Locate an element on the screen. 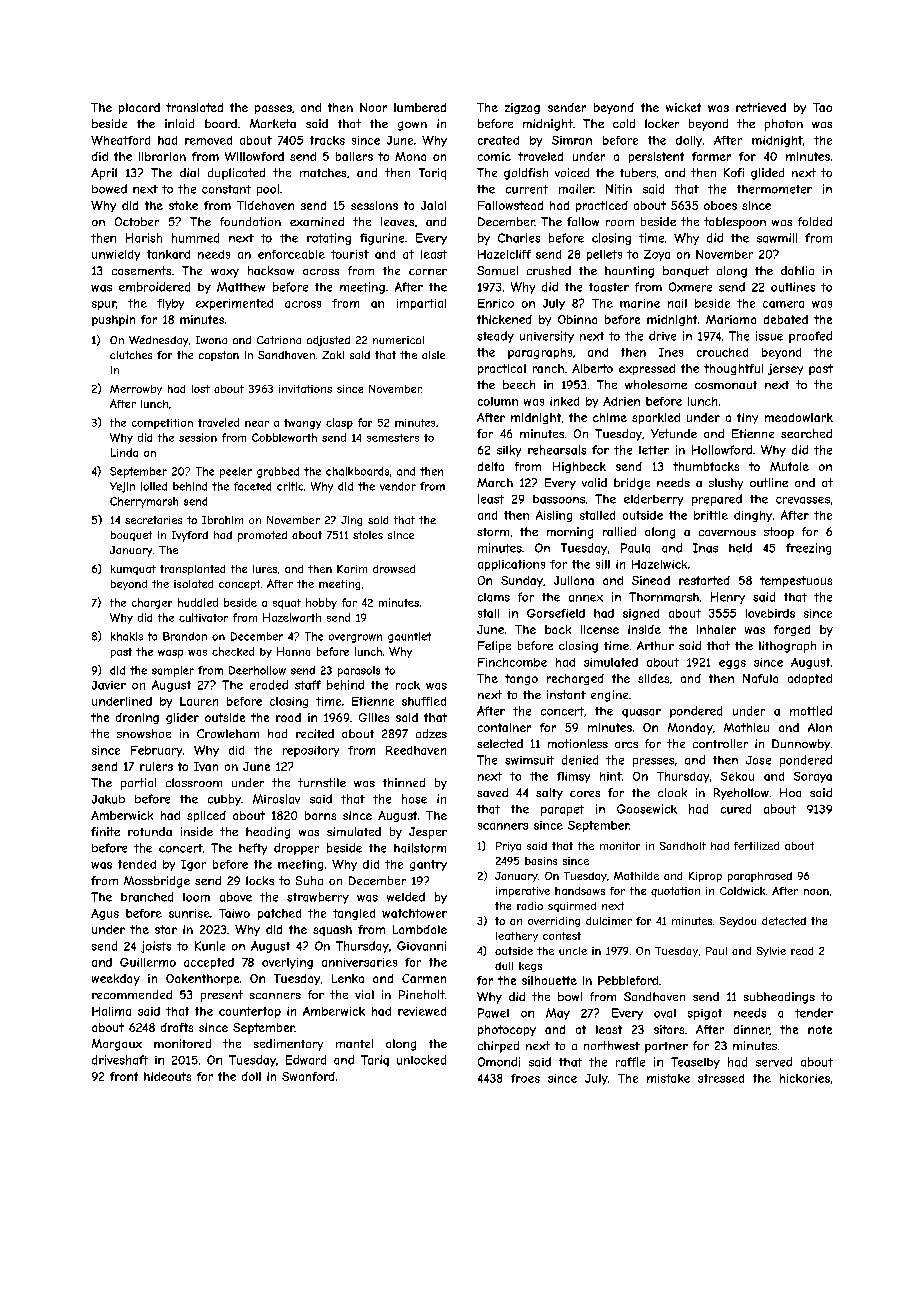 The height and width of the screenshot is (1308, 924). Samuel is located at coordinates (497, 270).
